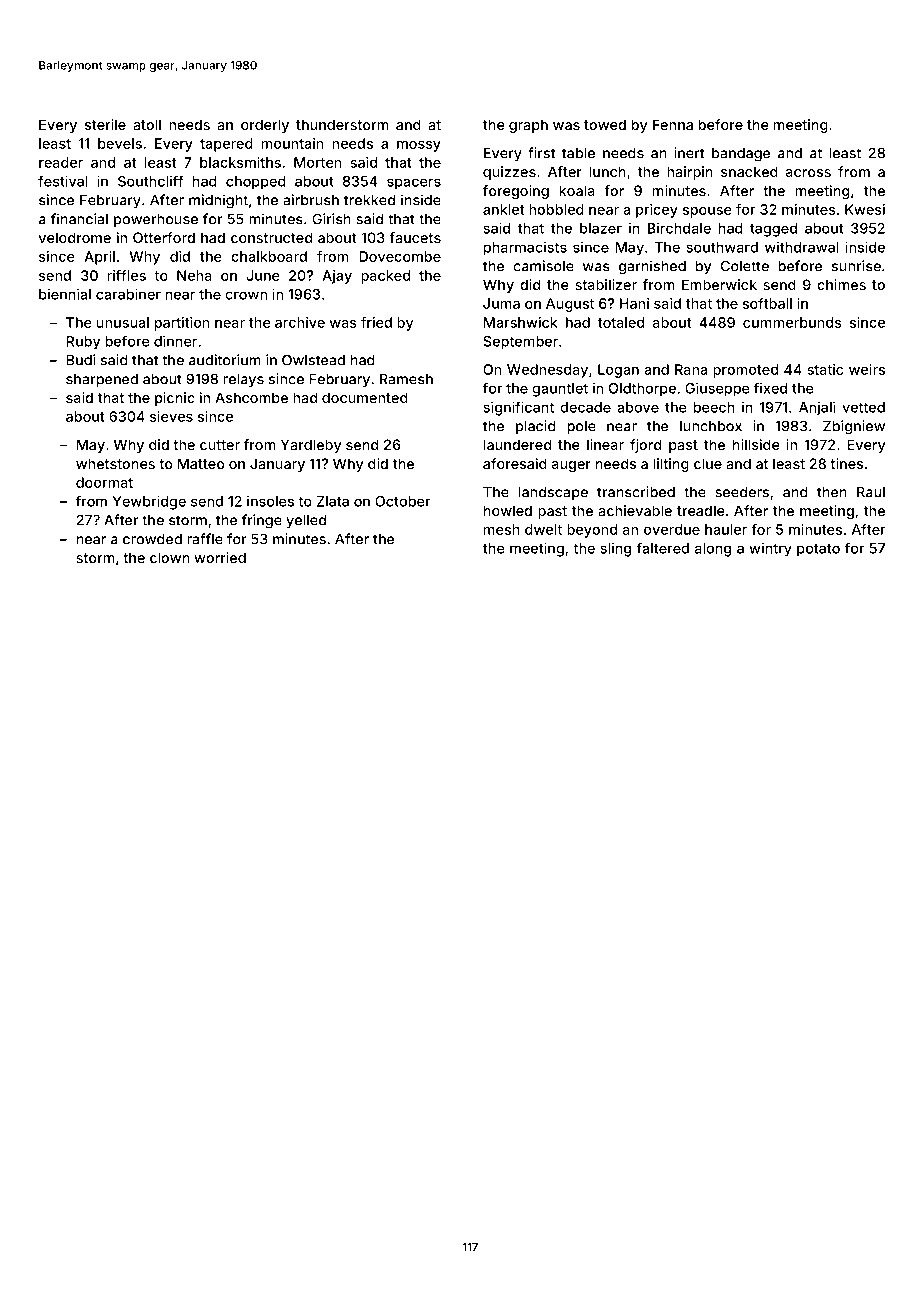 The height and width of the document is (1308, 924). Describe the element at coordinates (99, 258) in the document. I see `April` at that location.
